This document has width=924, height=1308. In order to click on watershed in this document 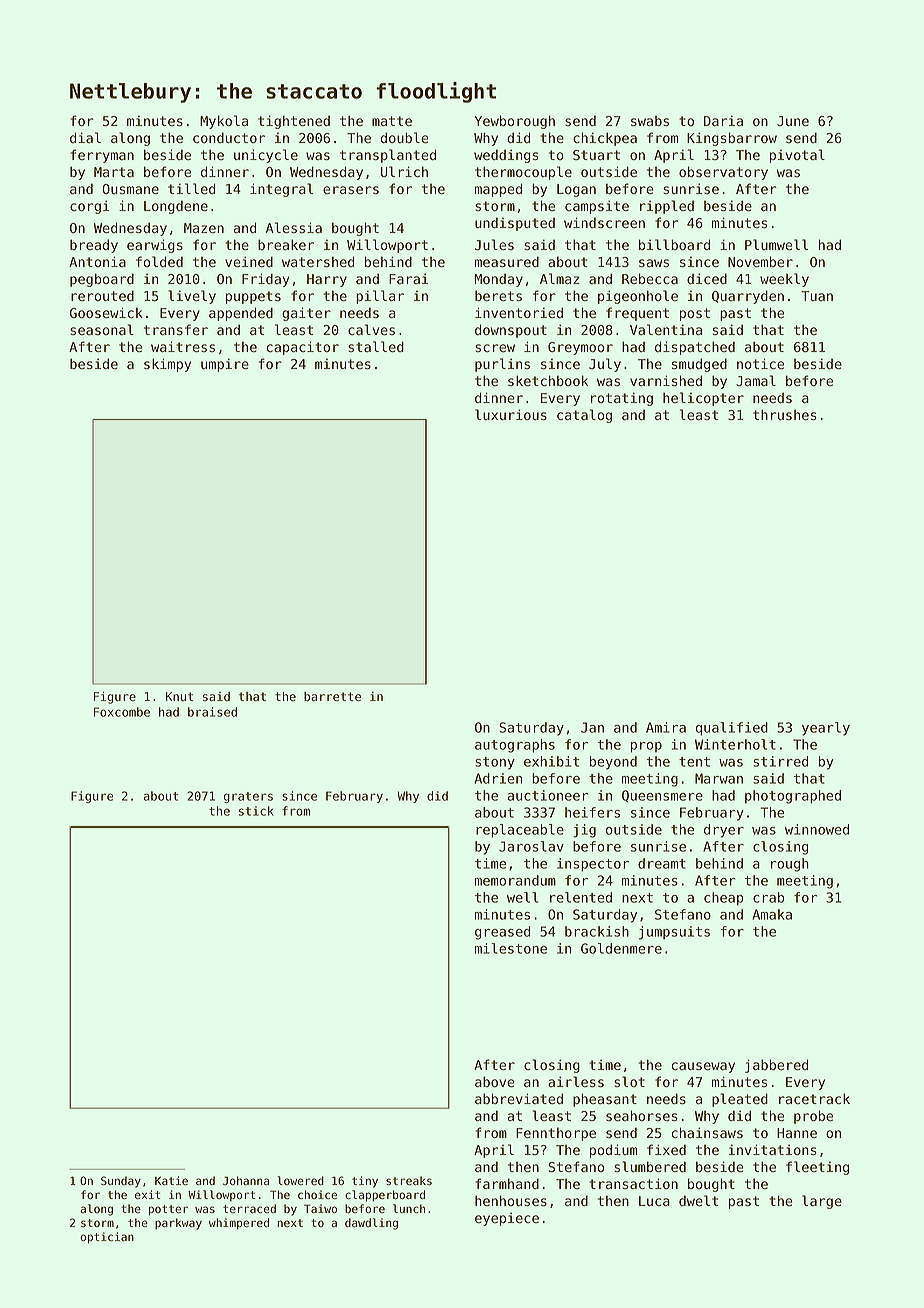, I will do `click(318, 262)`.
